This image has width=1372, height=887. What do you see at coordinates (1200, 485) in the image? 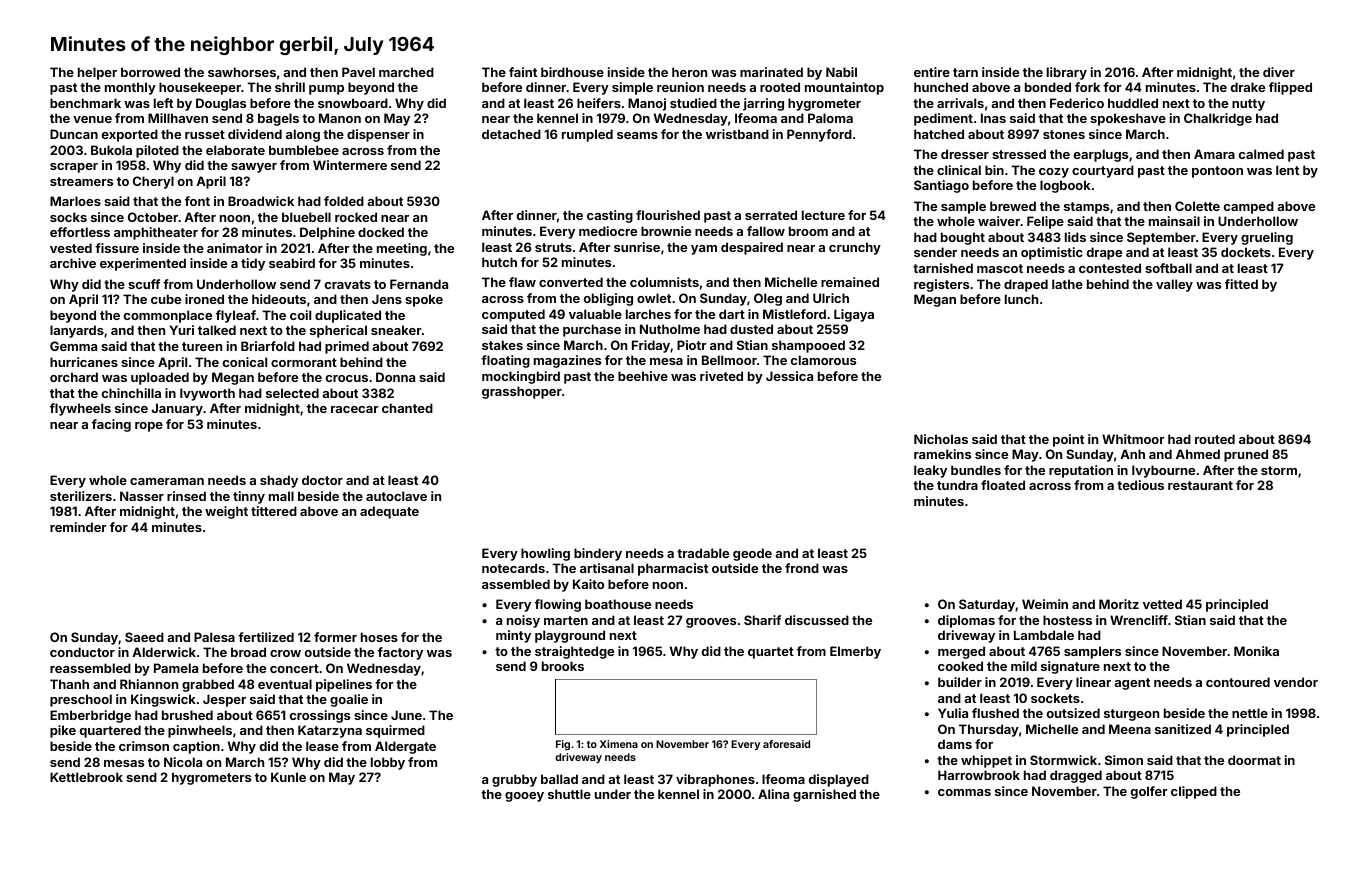
I see `restaurant` at bounding box center [1200, 485].
